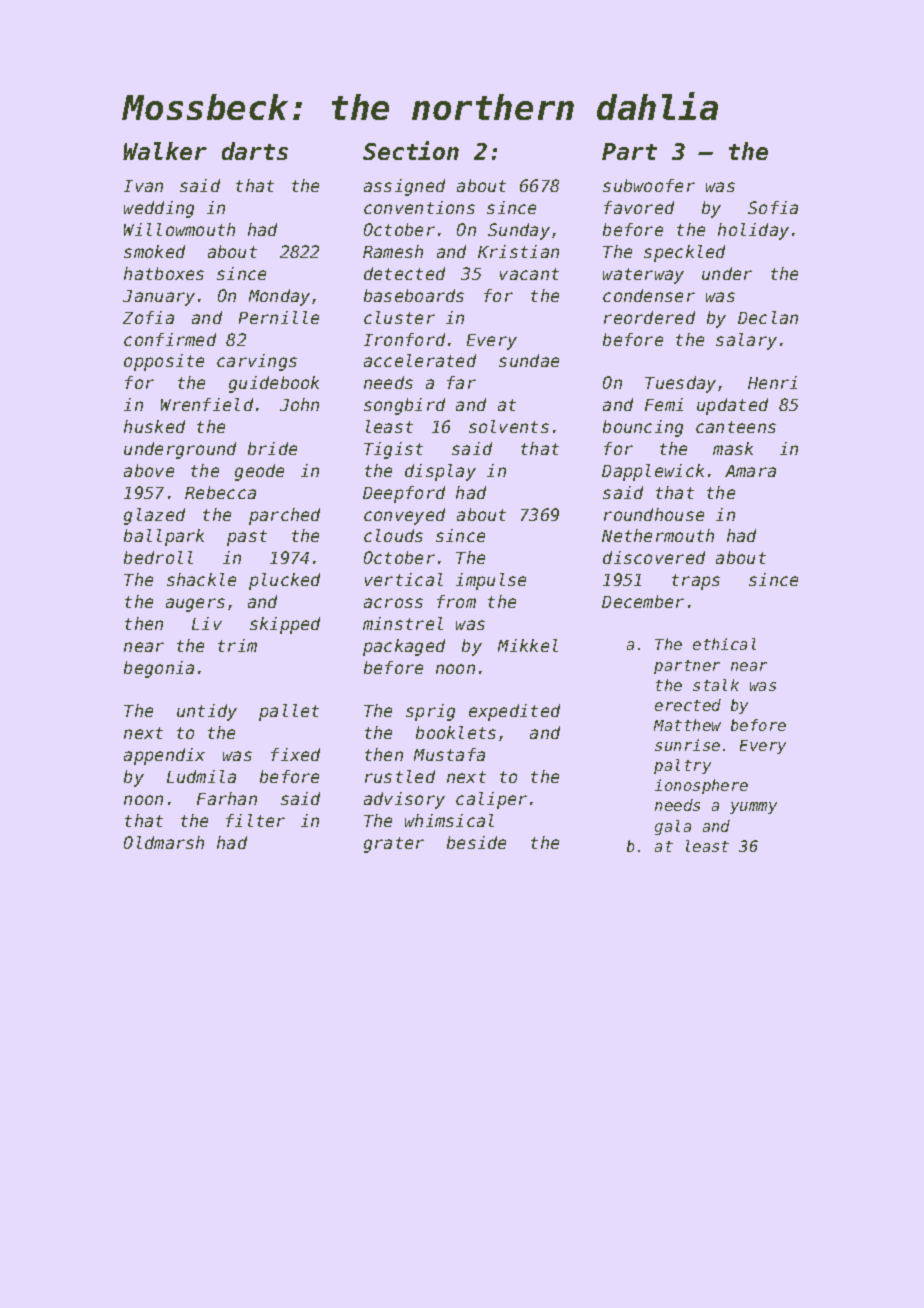 The height and width of the screenshot is (1308, 924). I want to click on husked, so click(154, 426).
